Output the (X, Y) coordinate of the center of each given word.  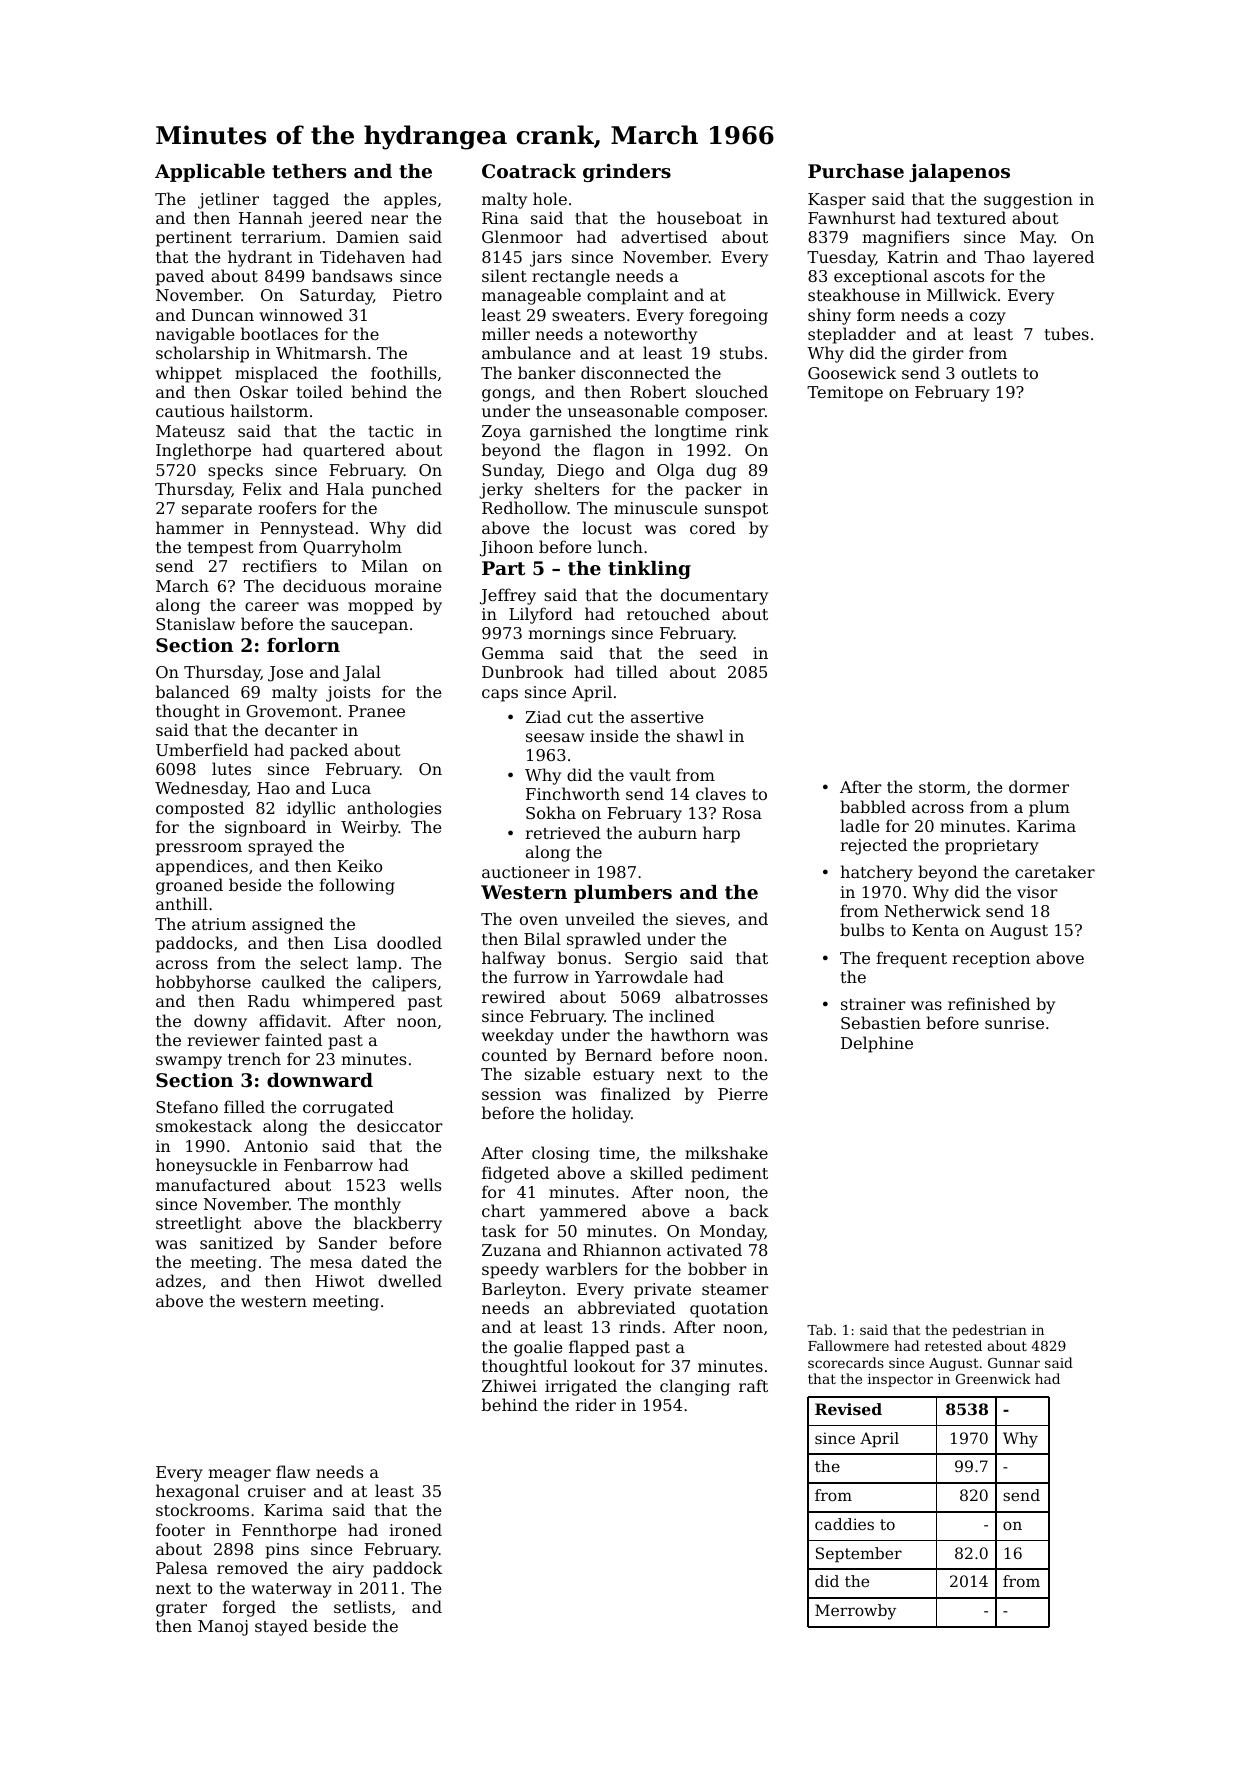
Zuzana (511, 1250)
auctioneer (526, 872)
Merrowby (855, 1612)
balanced (193, 691)
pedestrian (989, 1331)
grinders (627, 173)
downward (320, 1080)
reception (991, 960)
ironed (415, 1529)
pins (282, 1551)
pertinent (194, 239)
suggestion (1028, 201)
